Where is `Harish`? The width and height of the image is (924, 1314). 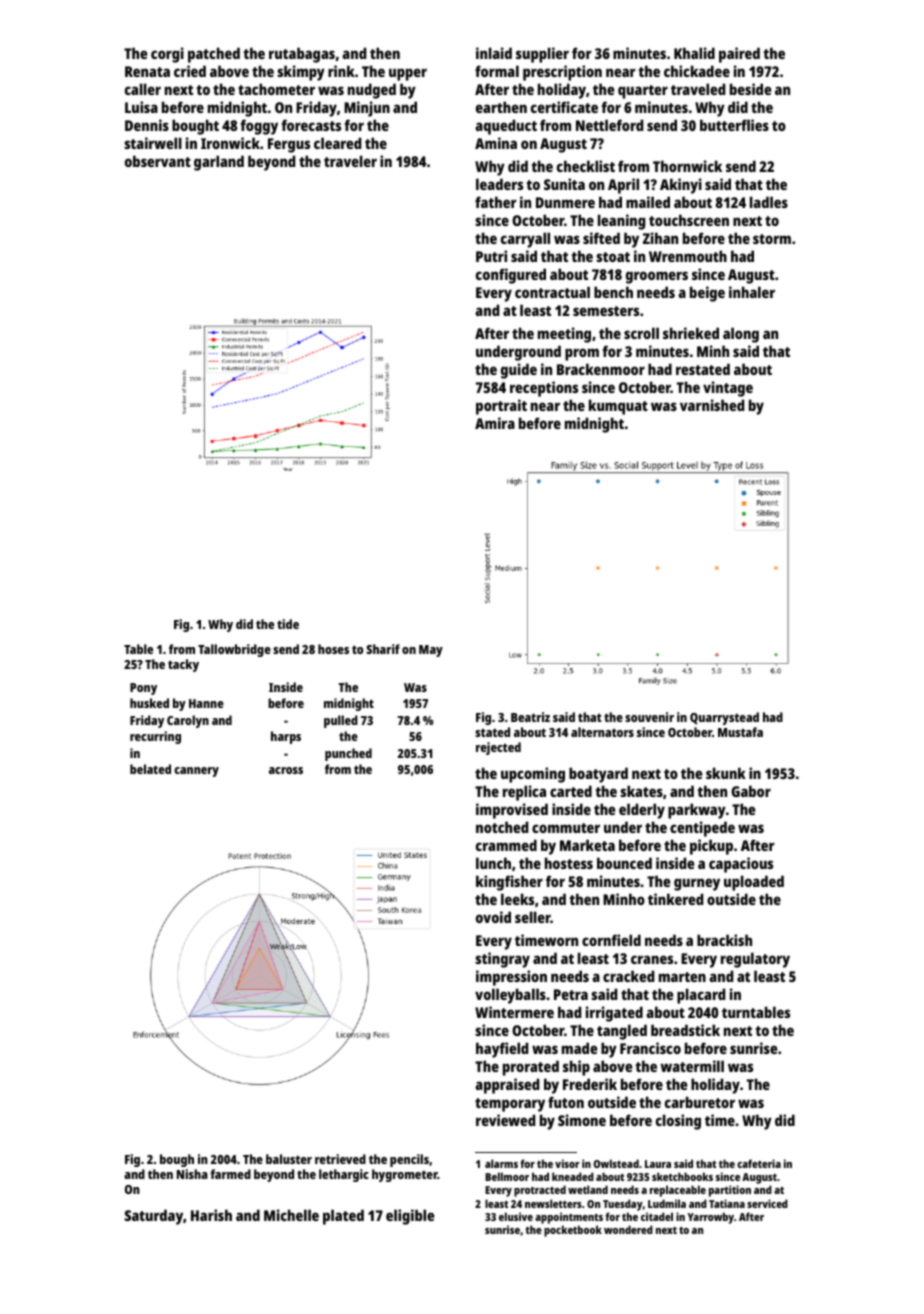 Harish is located at coordinates (211, 1215).
